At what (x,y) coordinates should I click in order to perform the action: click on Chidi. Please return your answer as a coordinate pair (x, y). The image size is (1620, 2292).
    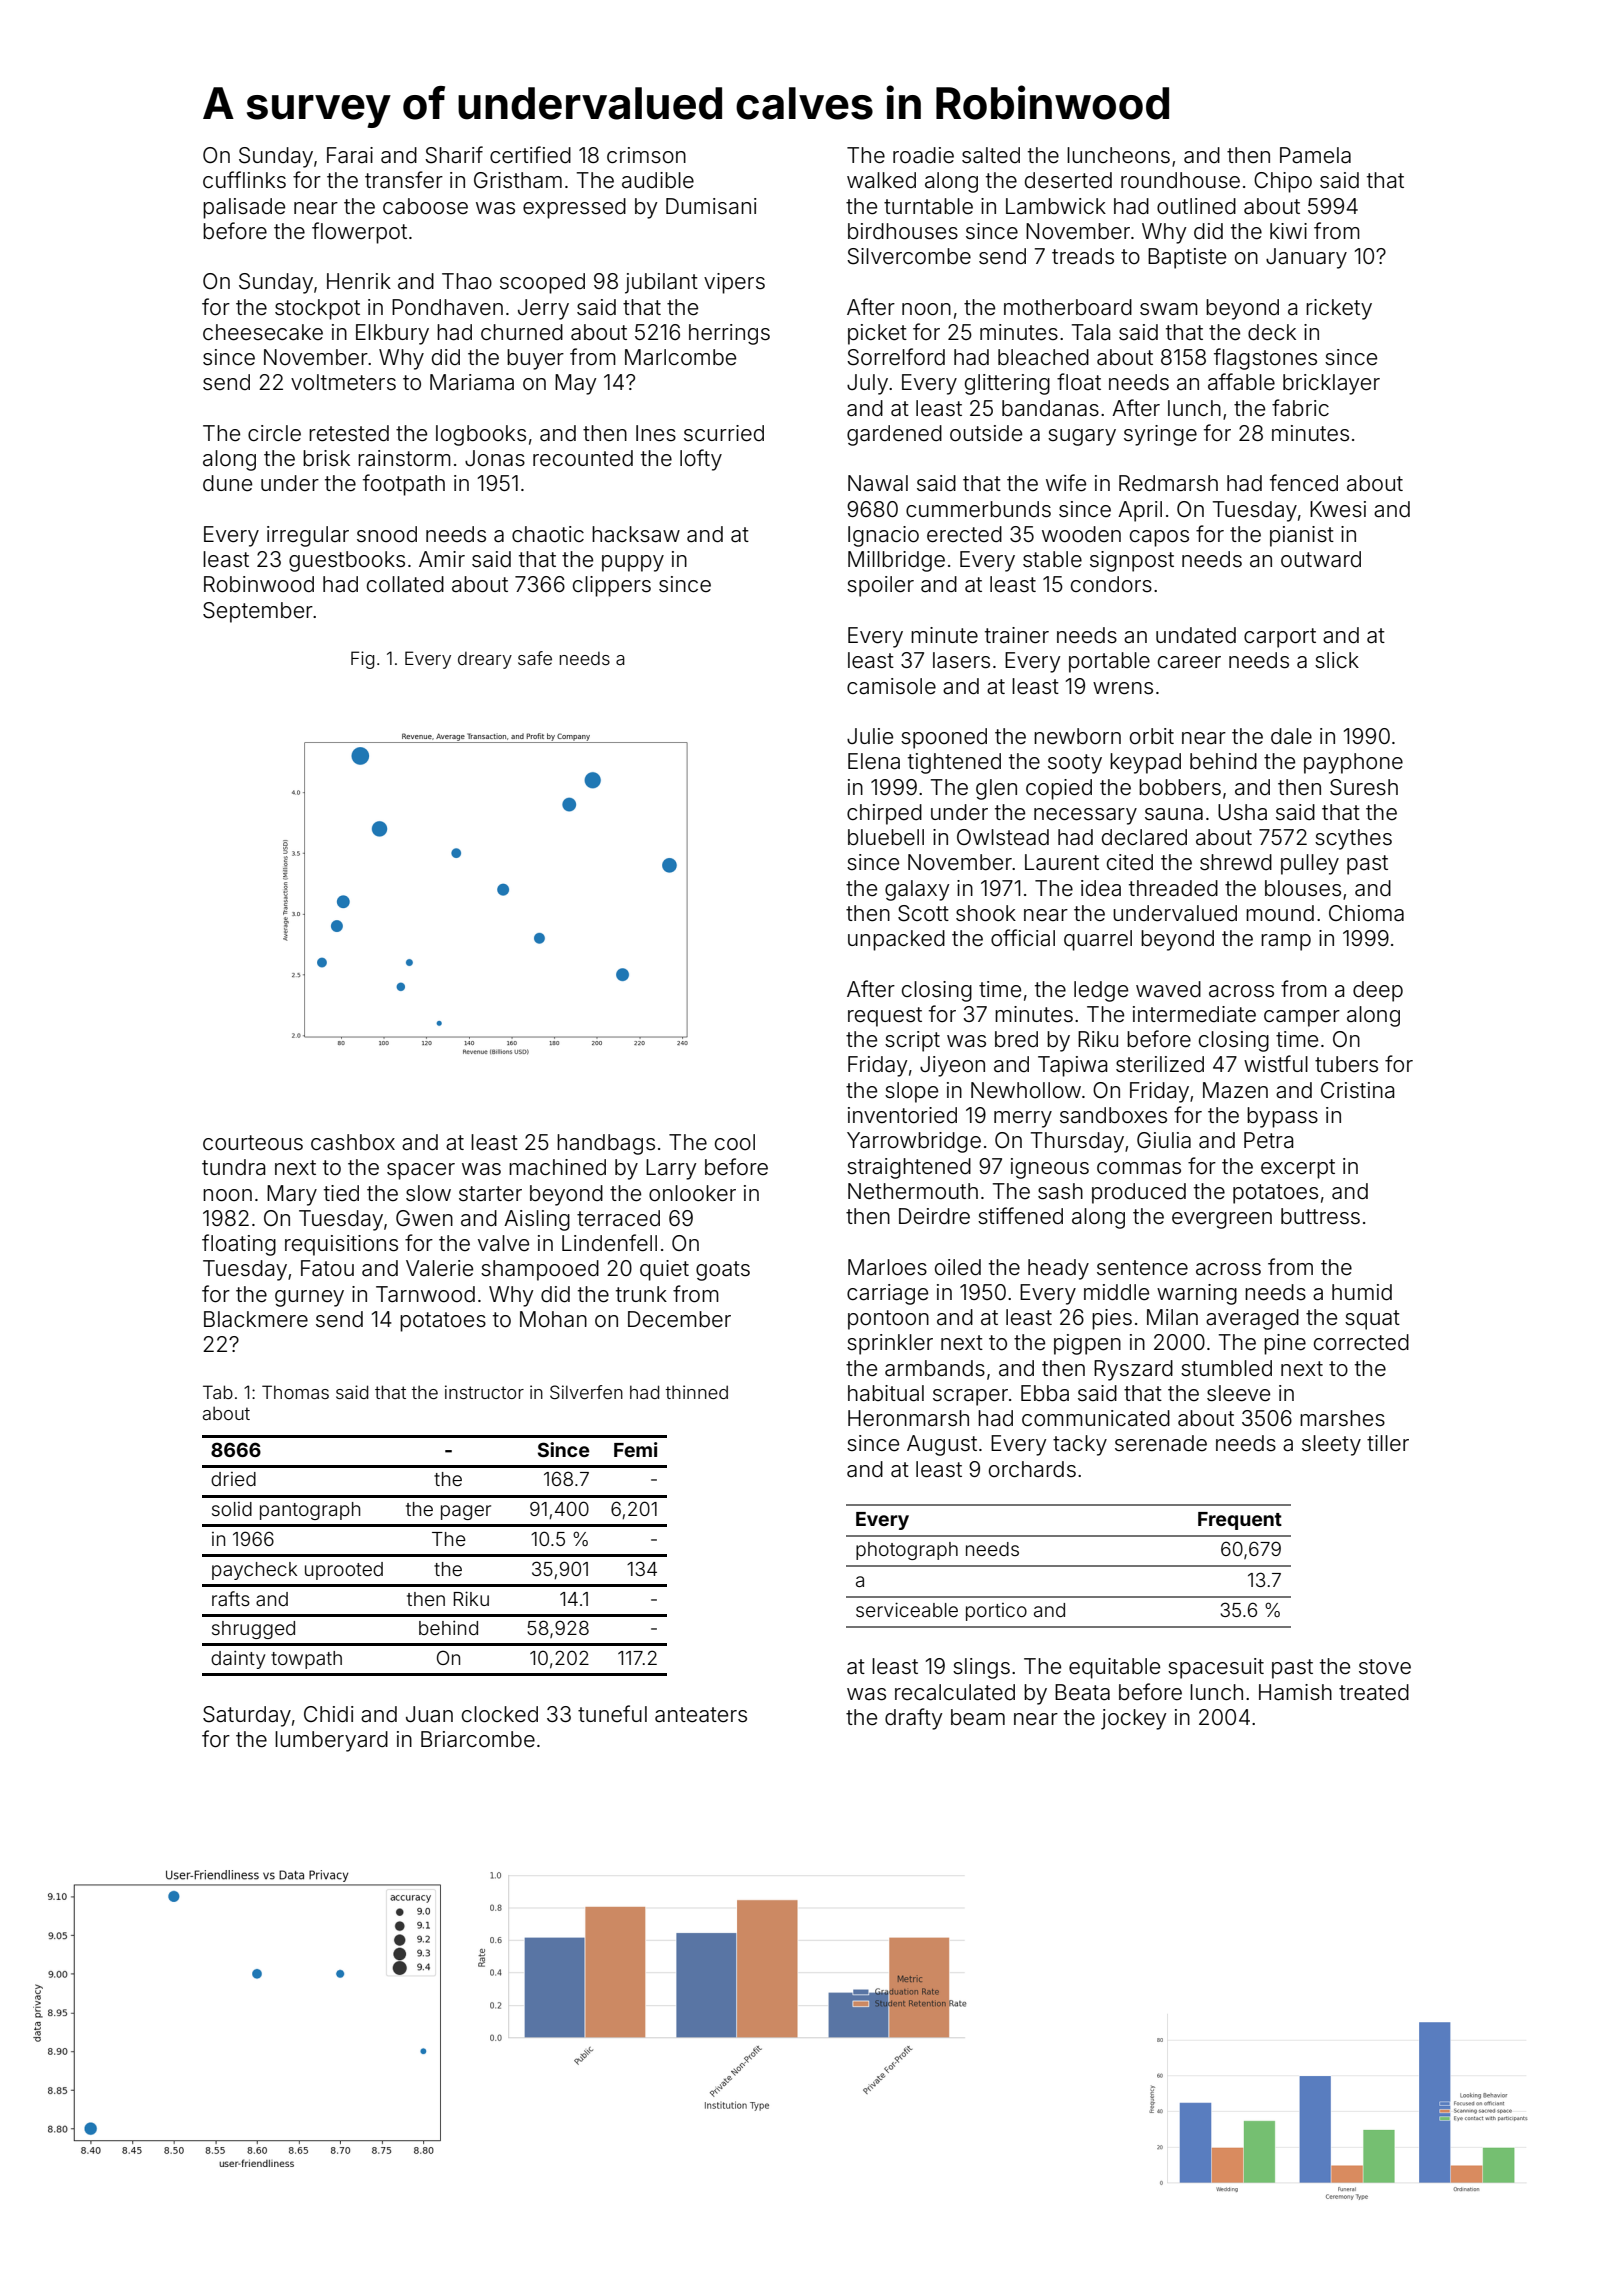
    Looking at the image, I should click on (328, 1714).
